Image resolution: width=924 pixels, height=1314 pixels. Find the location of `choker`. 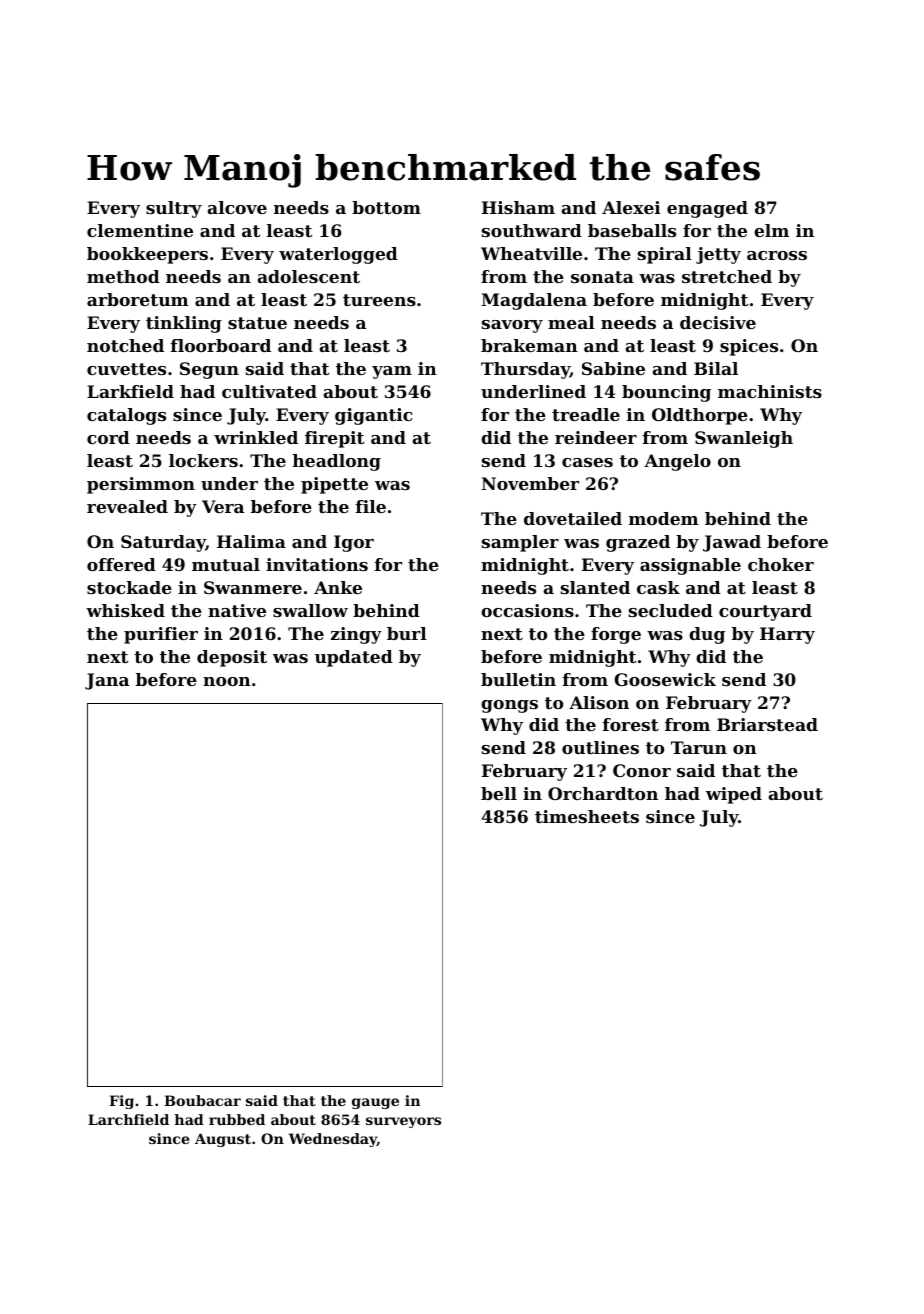

choker is located at coordinates (781, 564).
